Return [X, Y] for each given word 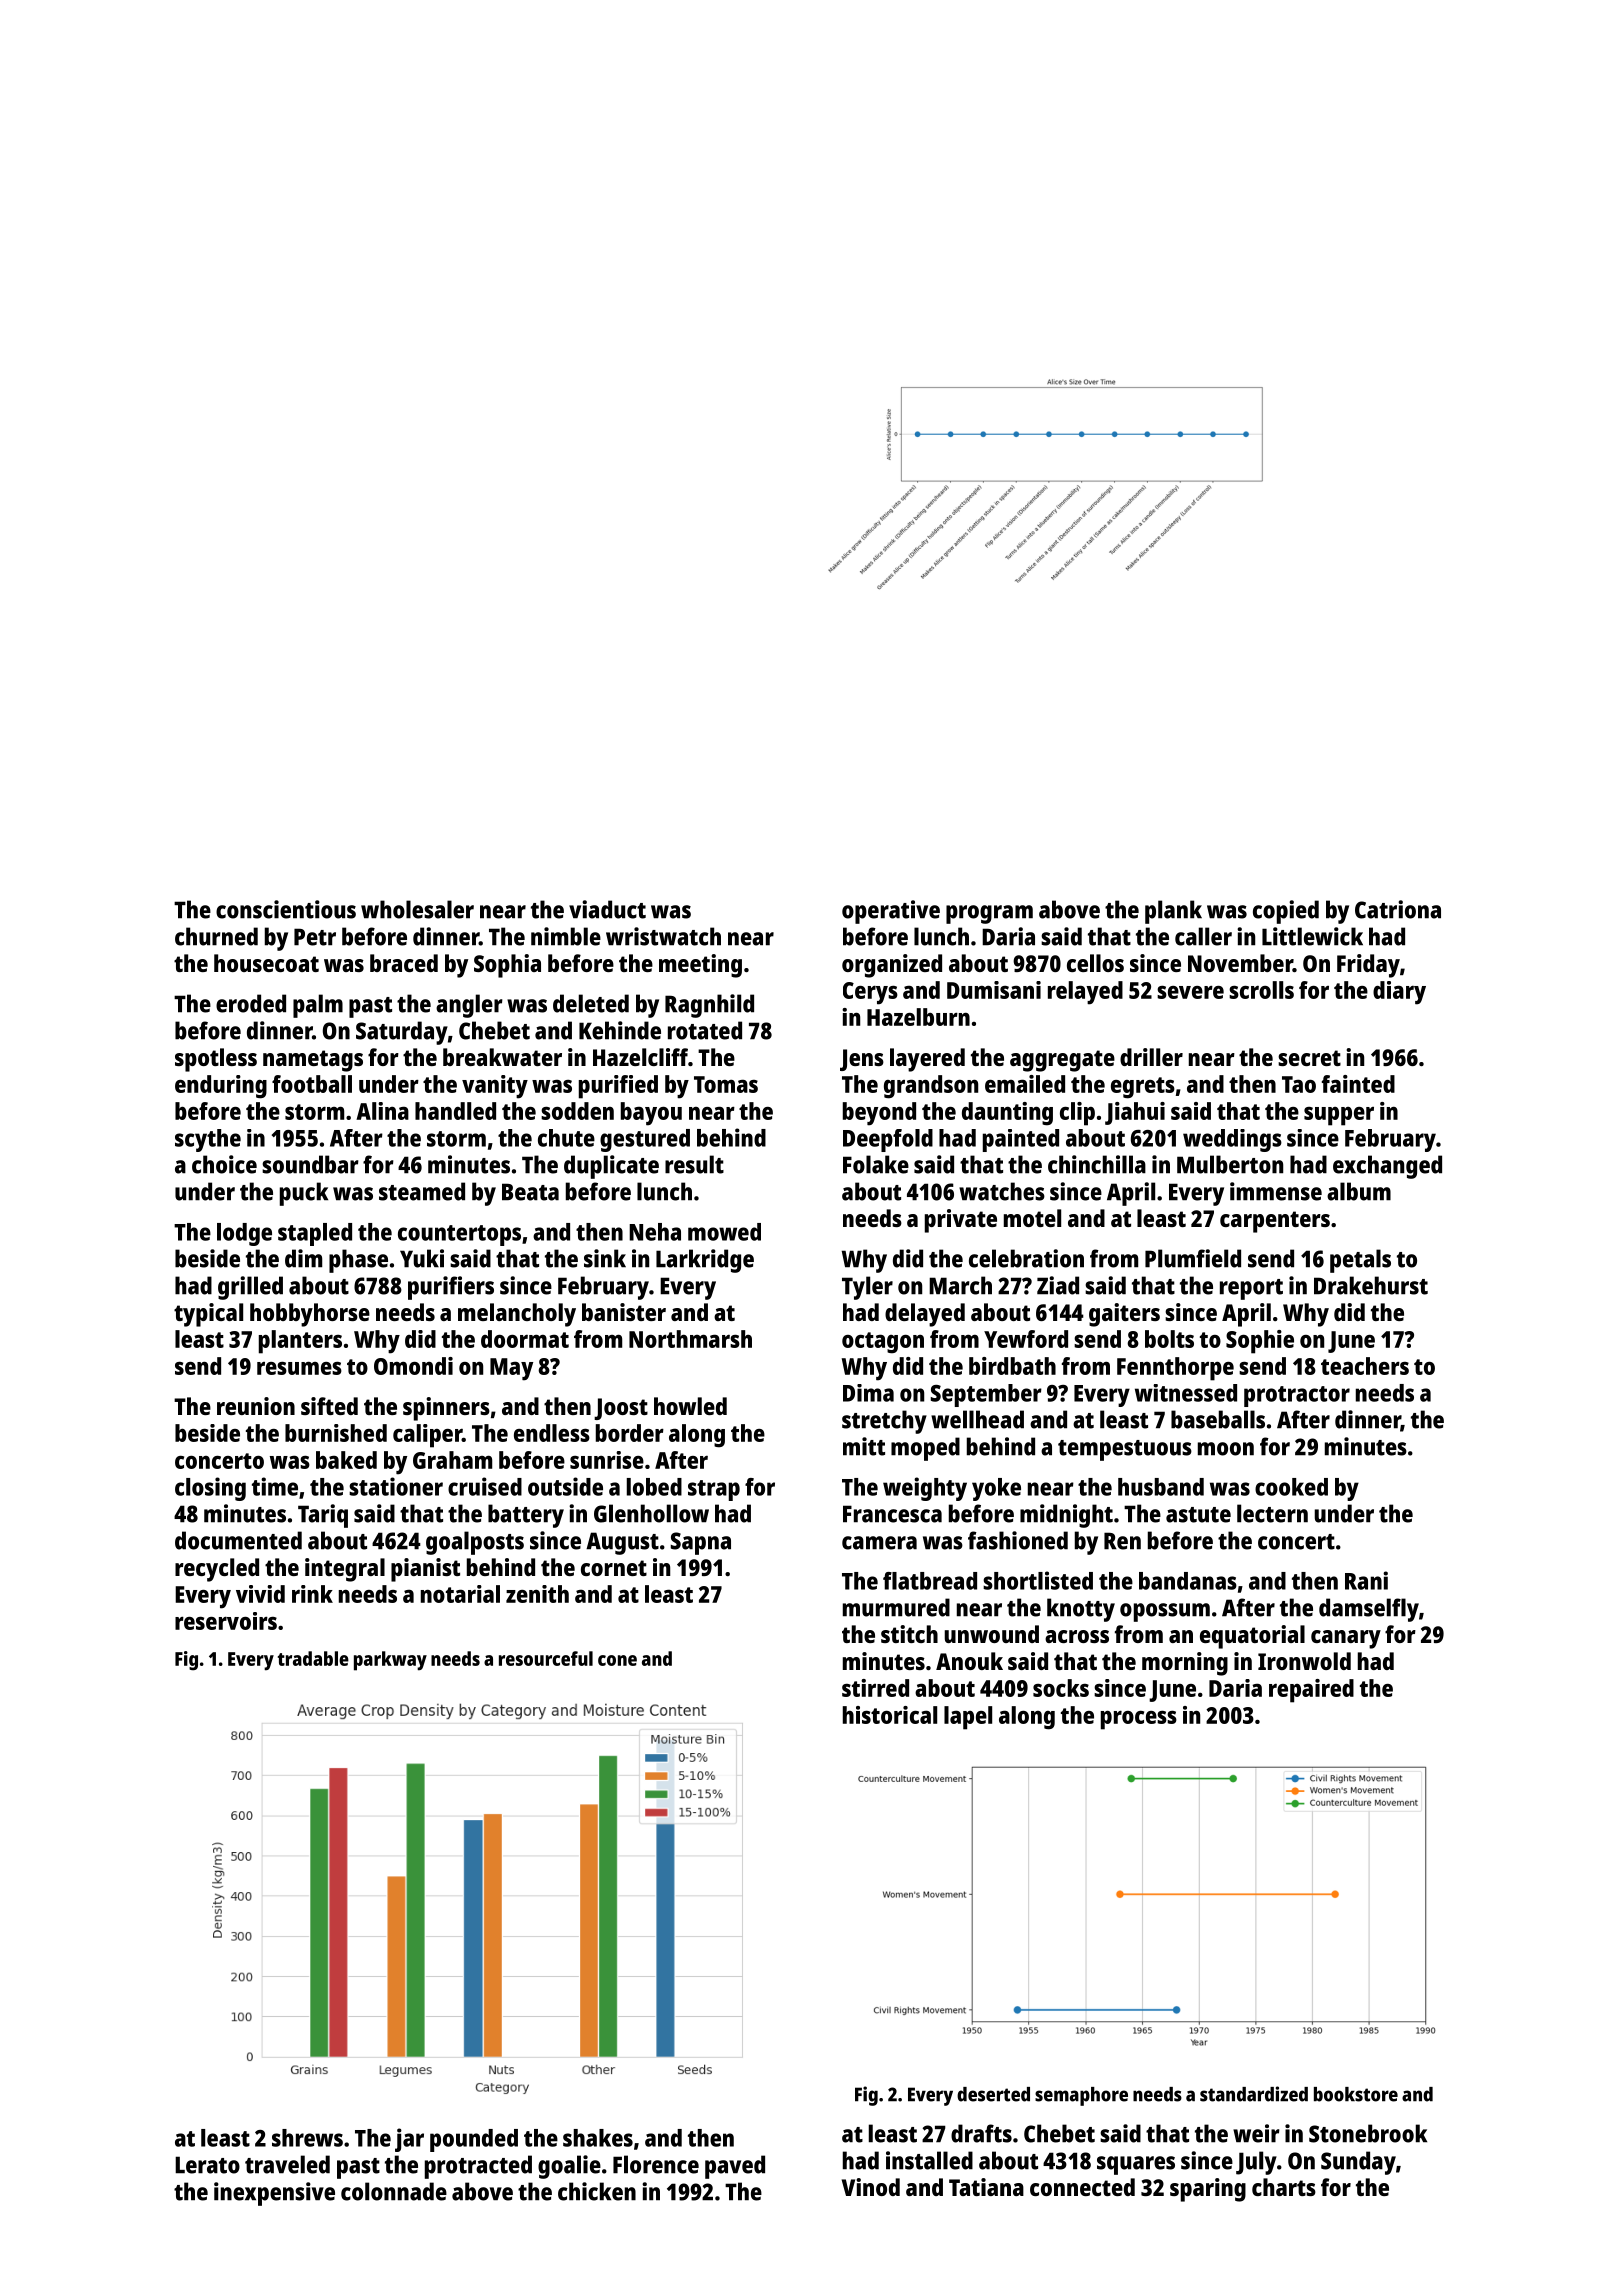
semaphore [1081, 2096]
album [1359, 1191]
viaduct [607, 909]
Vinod [871, 2187]
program [989, 914]
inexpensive [274, 2194]
